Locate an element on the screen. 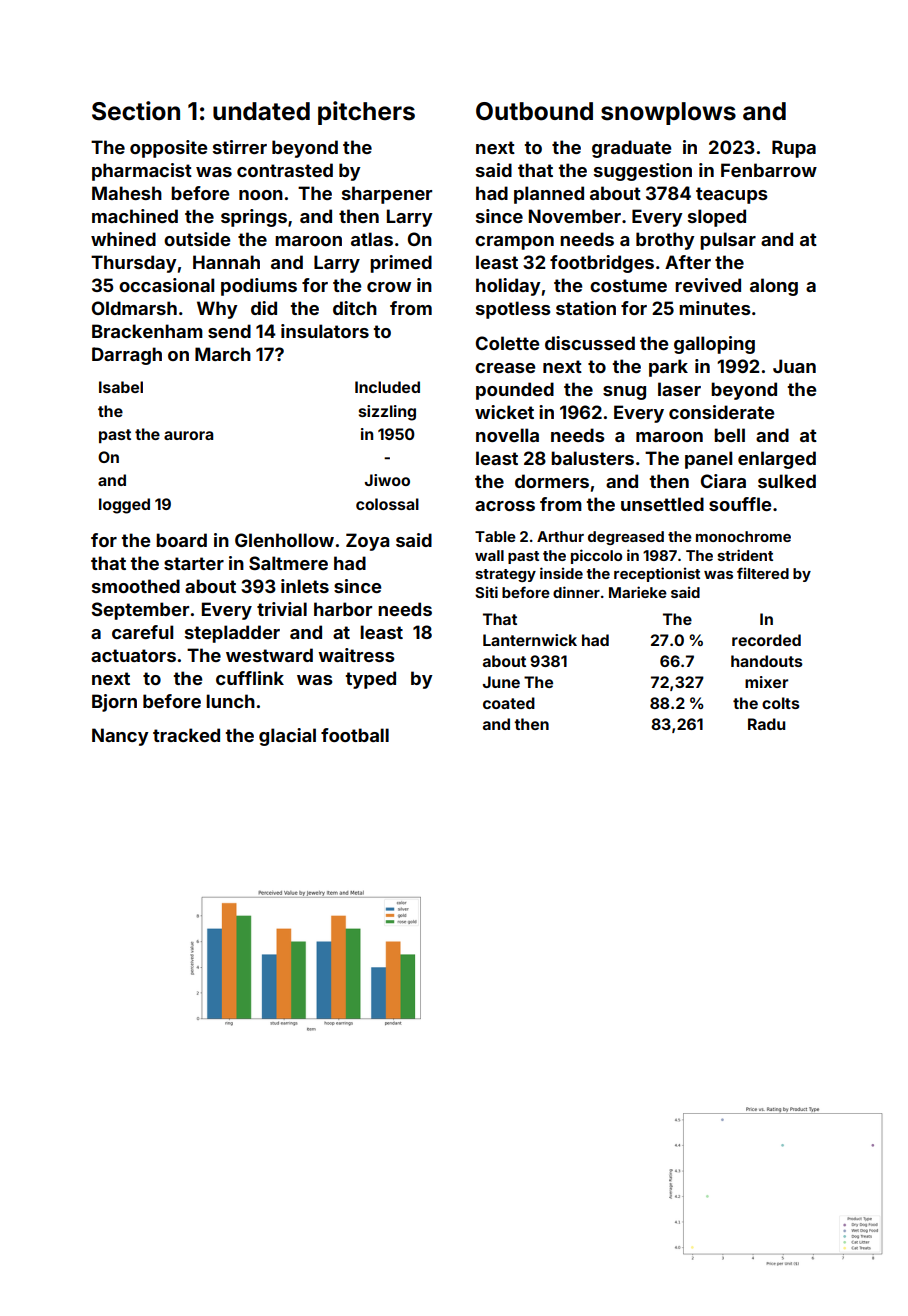 The height and width of the screenshot is (1316, 908). waitress is located at coordinates (356, 655).
